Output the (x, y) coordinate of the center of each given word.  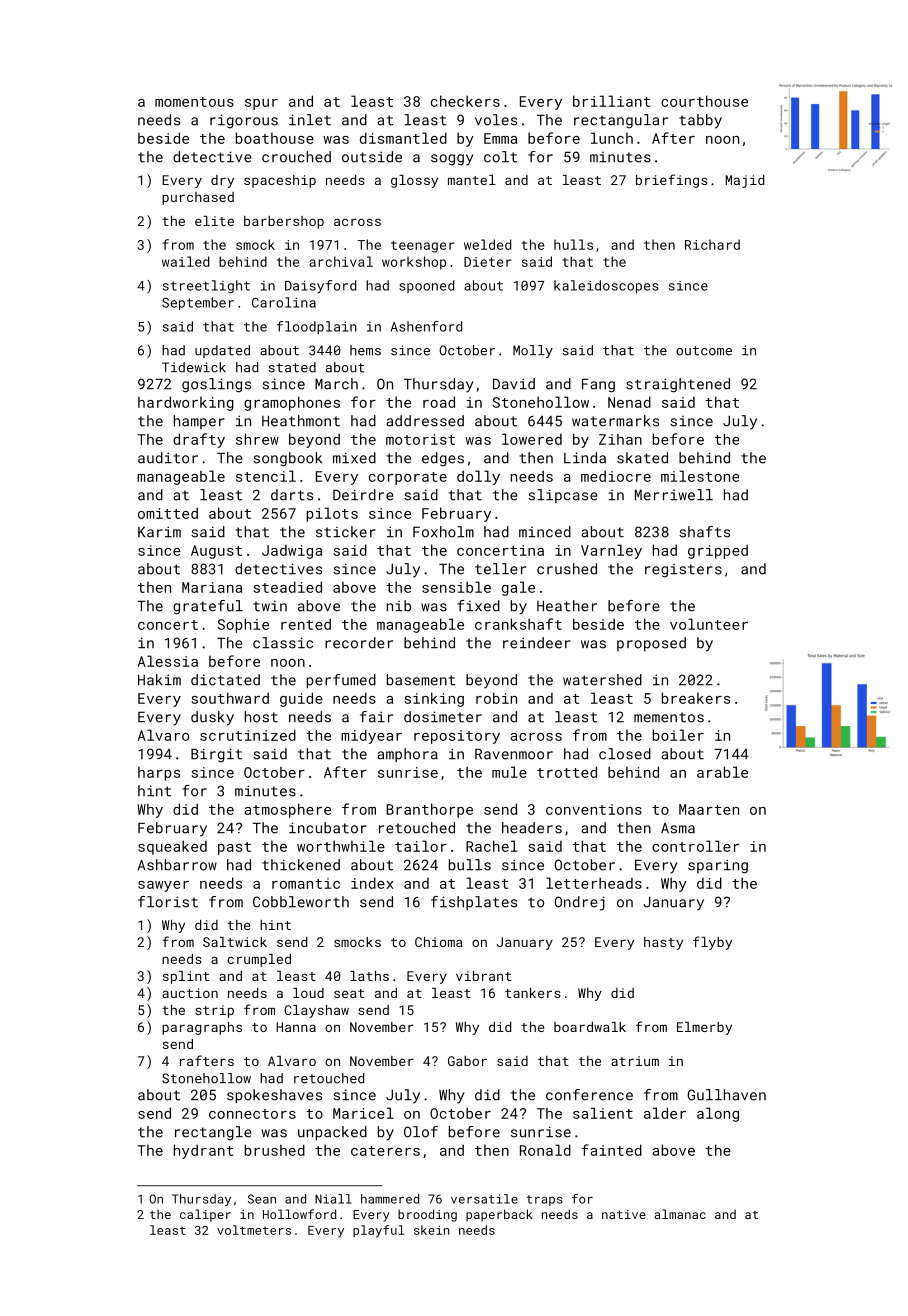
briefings (672, 181)
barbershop (284, 222)
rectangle (213, 1133)
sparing (718, 866)
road (439, 402)
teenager (422, 247)
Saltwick (235, 942)
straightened (678, 385)
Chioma (439, 942)
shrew (257, 439)
